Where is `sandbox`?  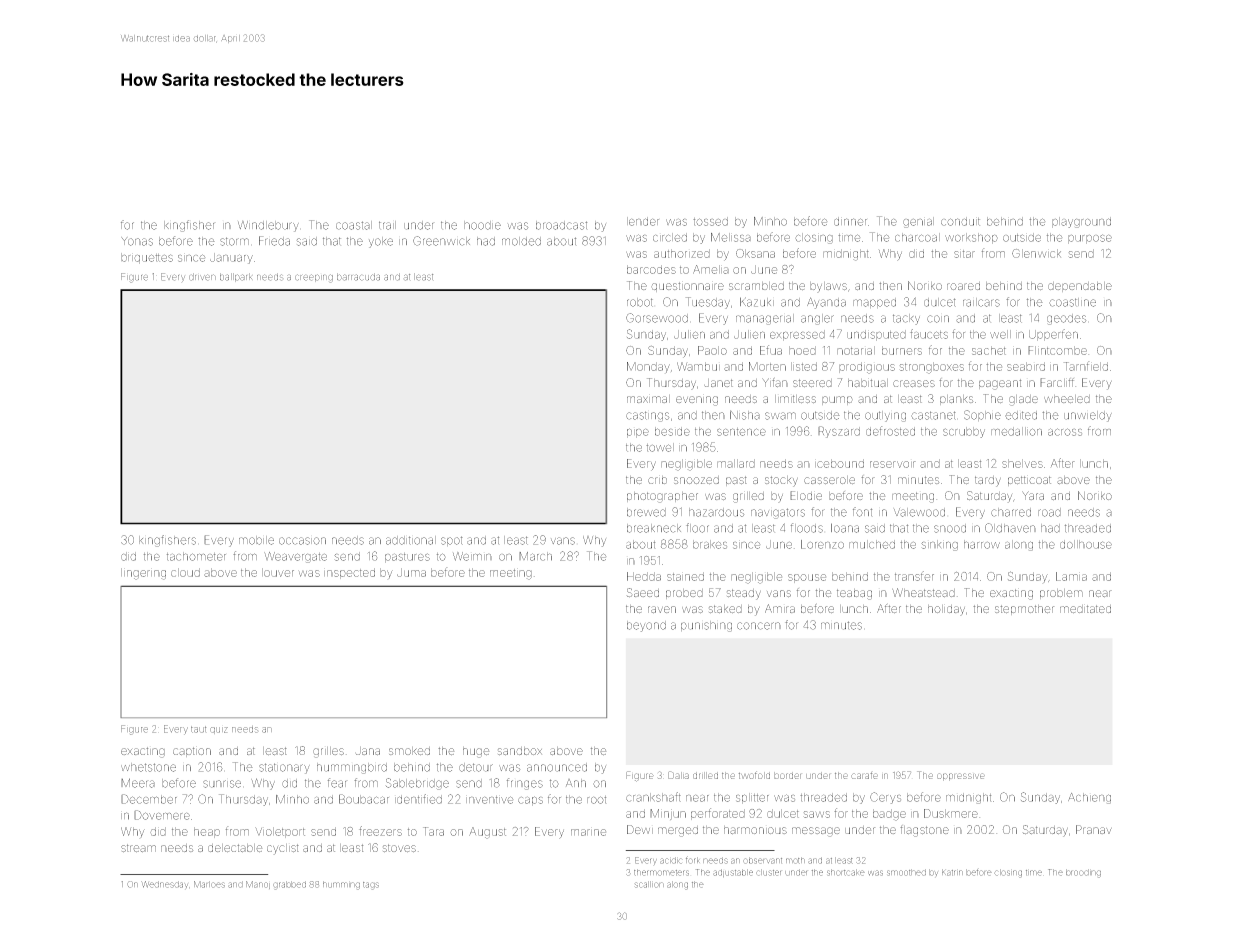 sandbox is located at coordinates (520, 751).
